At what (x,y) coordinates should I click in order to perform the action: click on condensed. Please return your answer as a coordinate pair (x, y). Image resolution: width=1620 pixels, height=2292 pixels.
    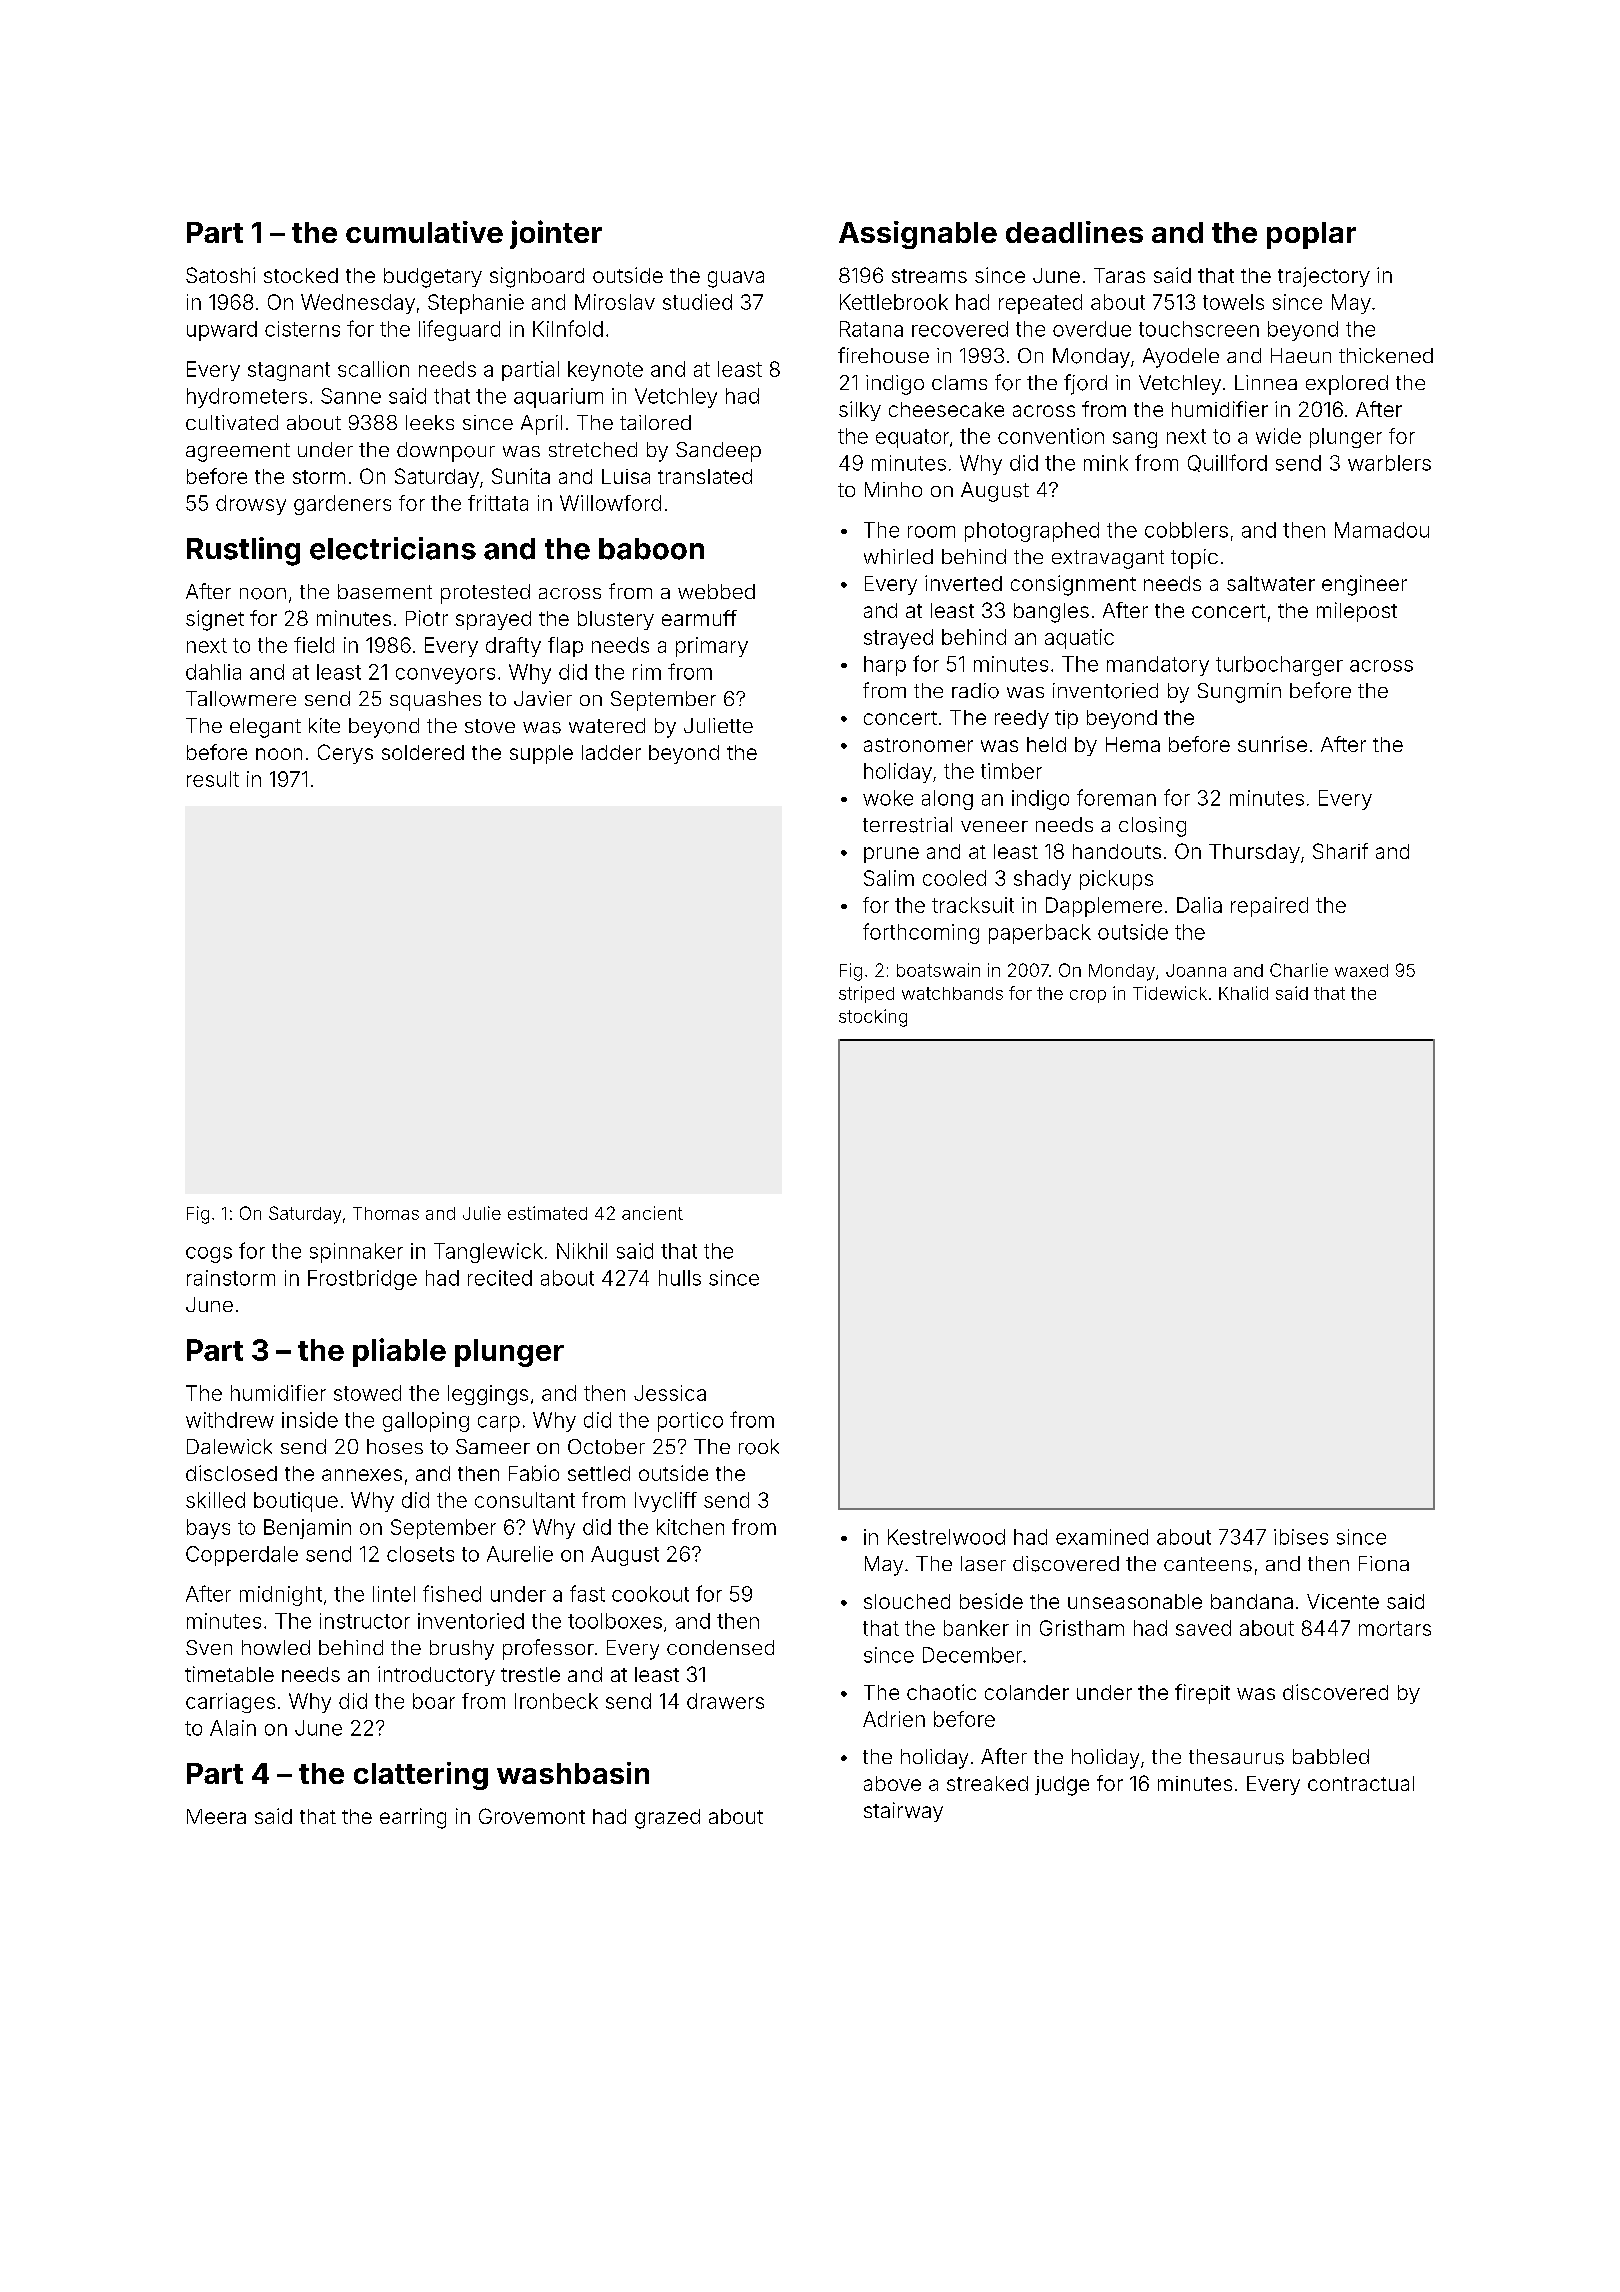
    Looking at the image, I should click on (720, 1647).
